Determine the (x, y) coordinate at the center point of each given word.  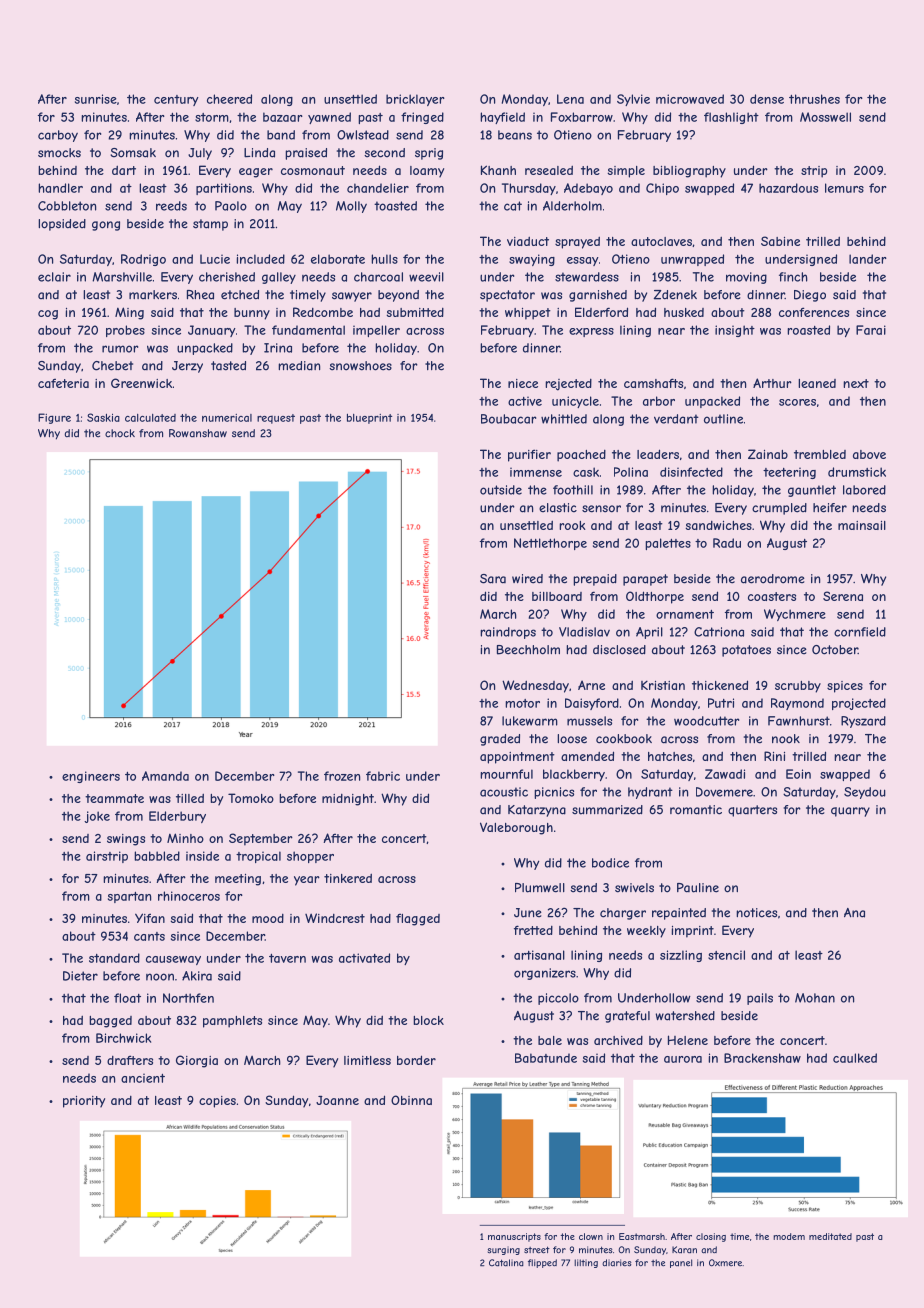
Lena (570, 99)
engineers (91, 777)
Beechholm (528, 650)
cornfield (860, 632)
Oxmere (725, 1263)
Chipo (662, 189)
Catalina (506, 1263)
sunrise (96, 99)
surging (504, 1250)
